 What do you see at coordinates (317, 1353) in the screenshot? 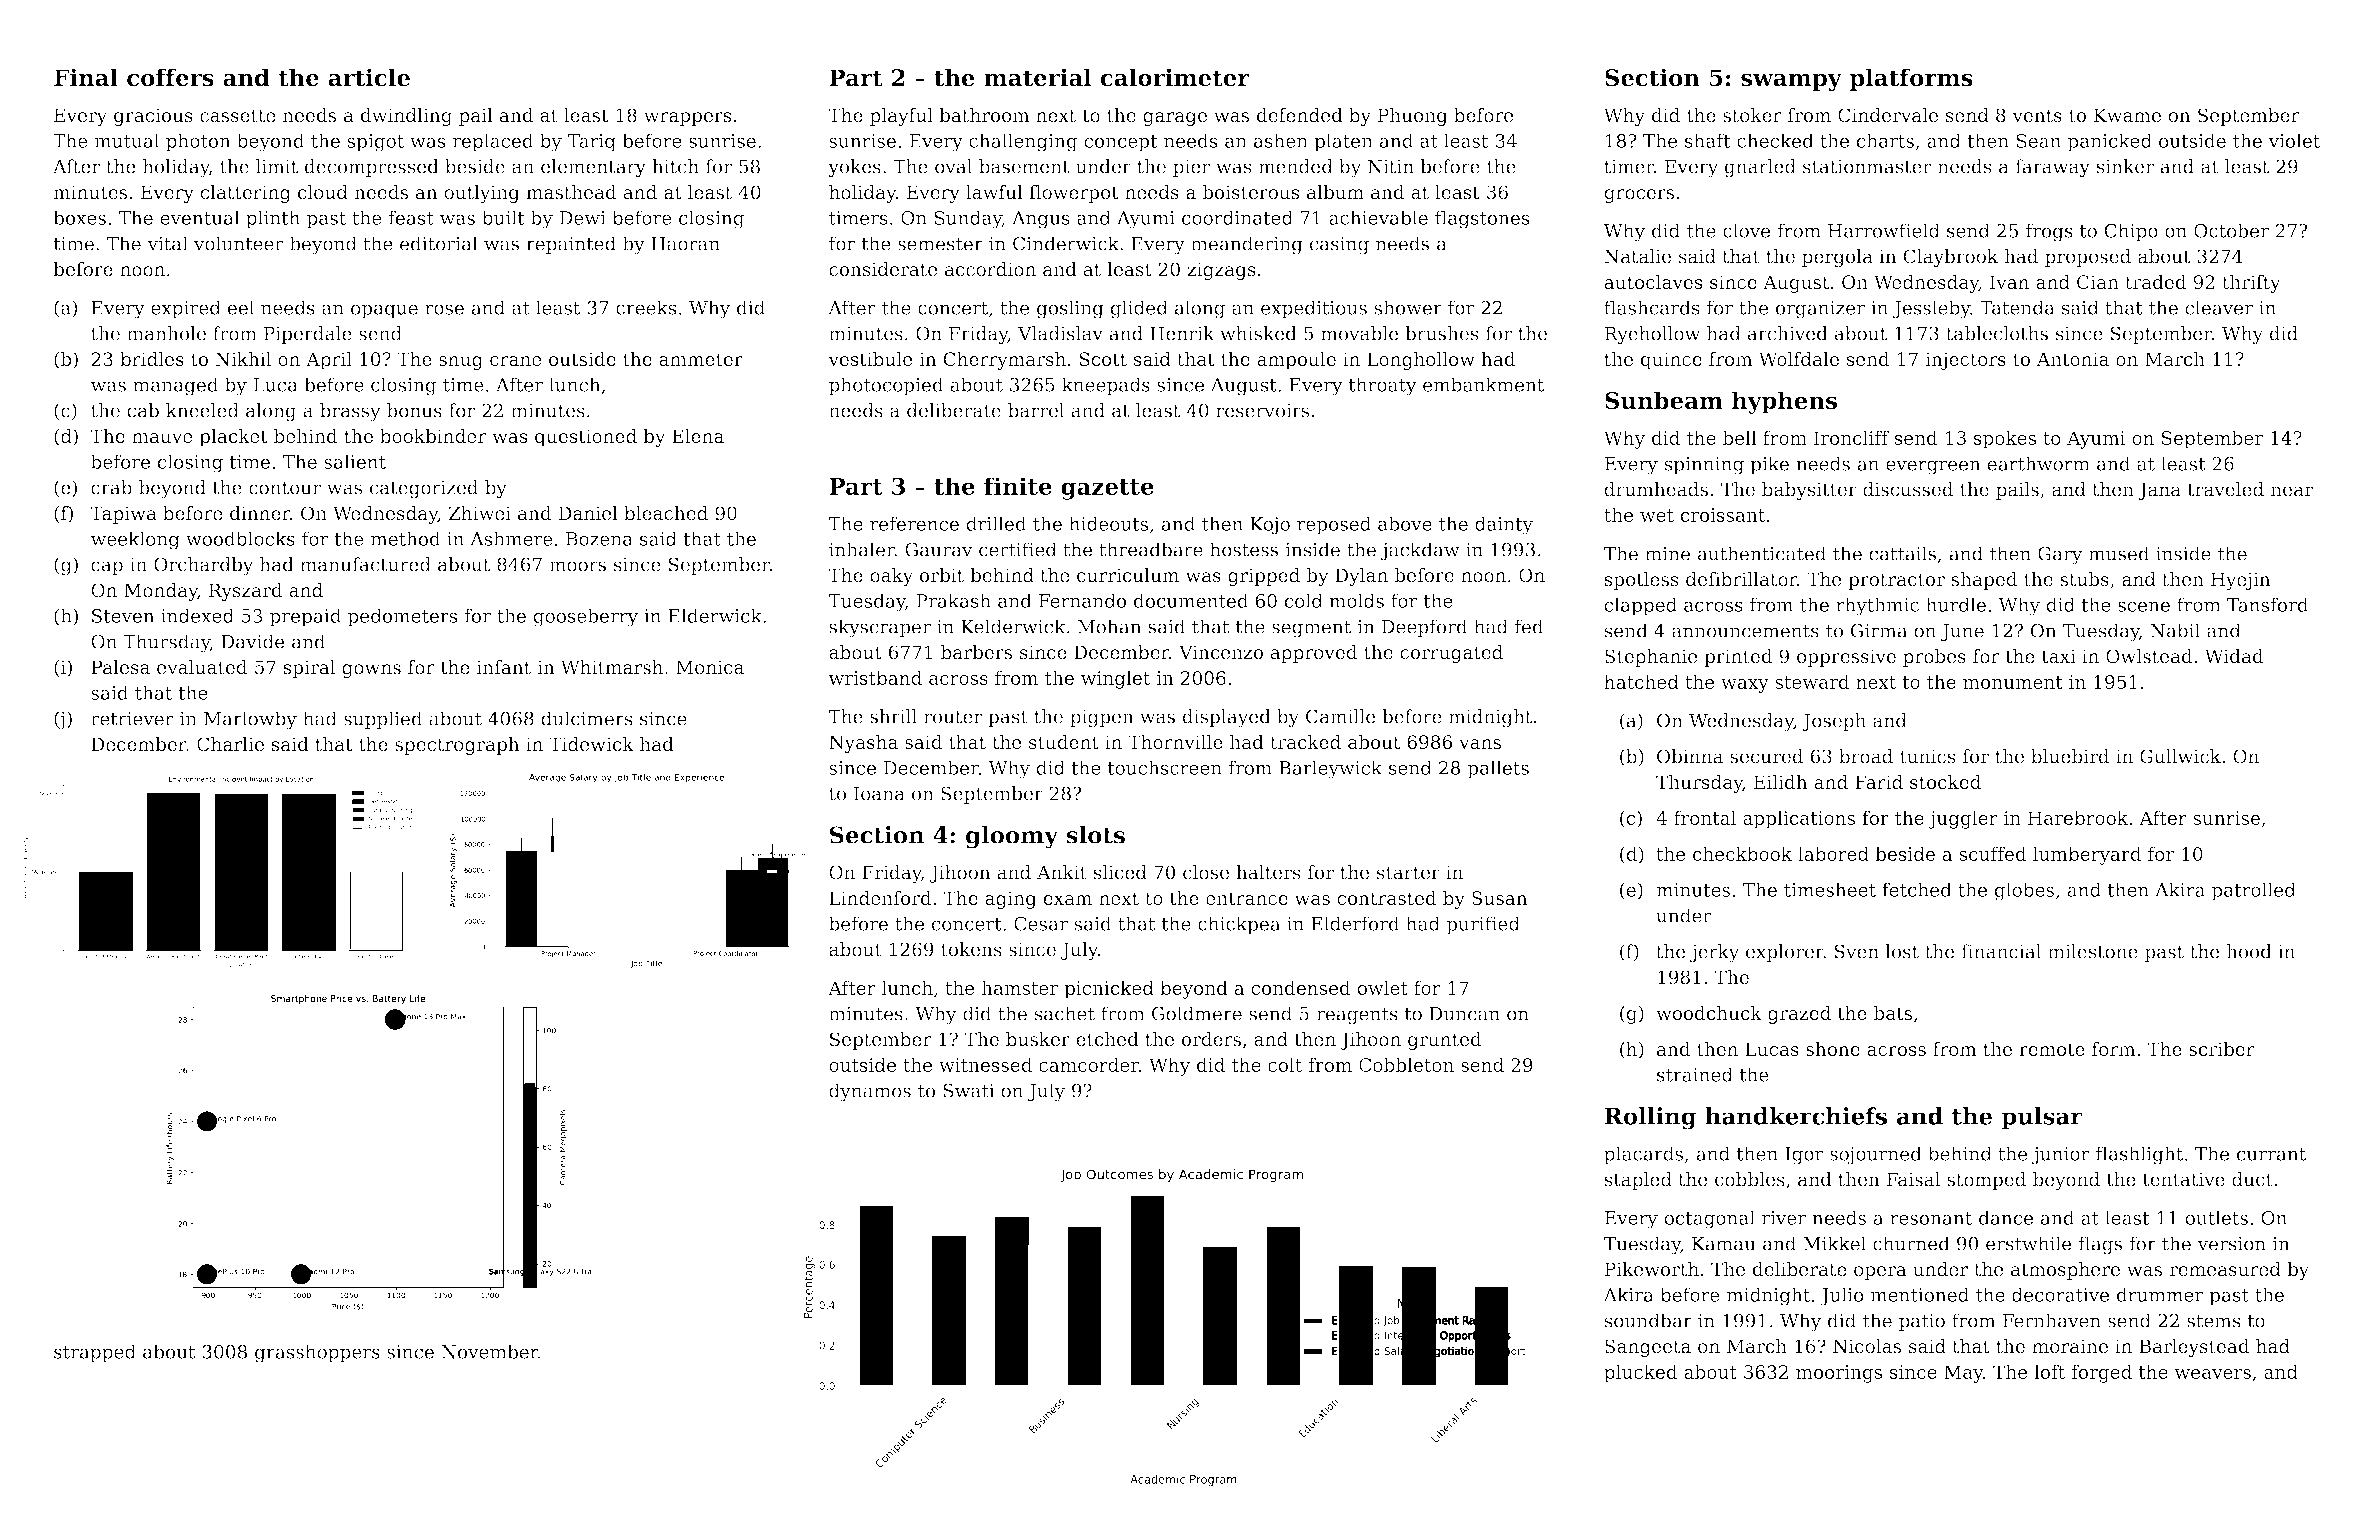
I see `grasshoppers` at bounding box center [317, 1353].
